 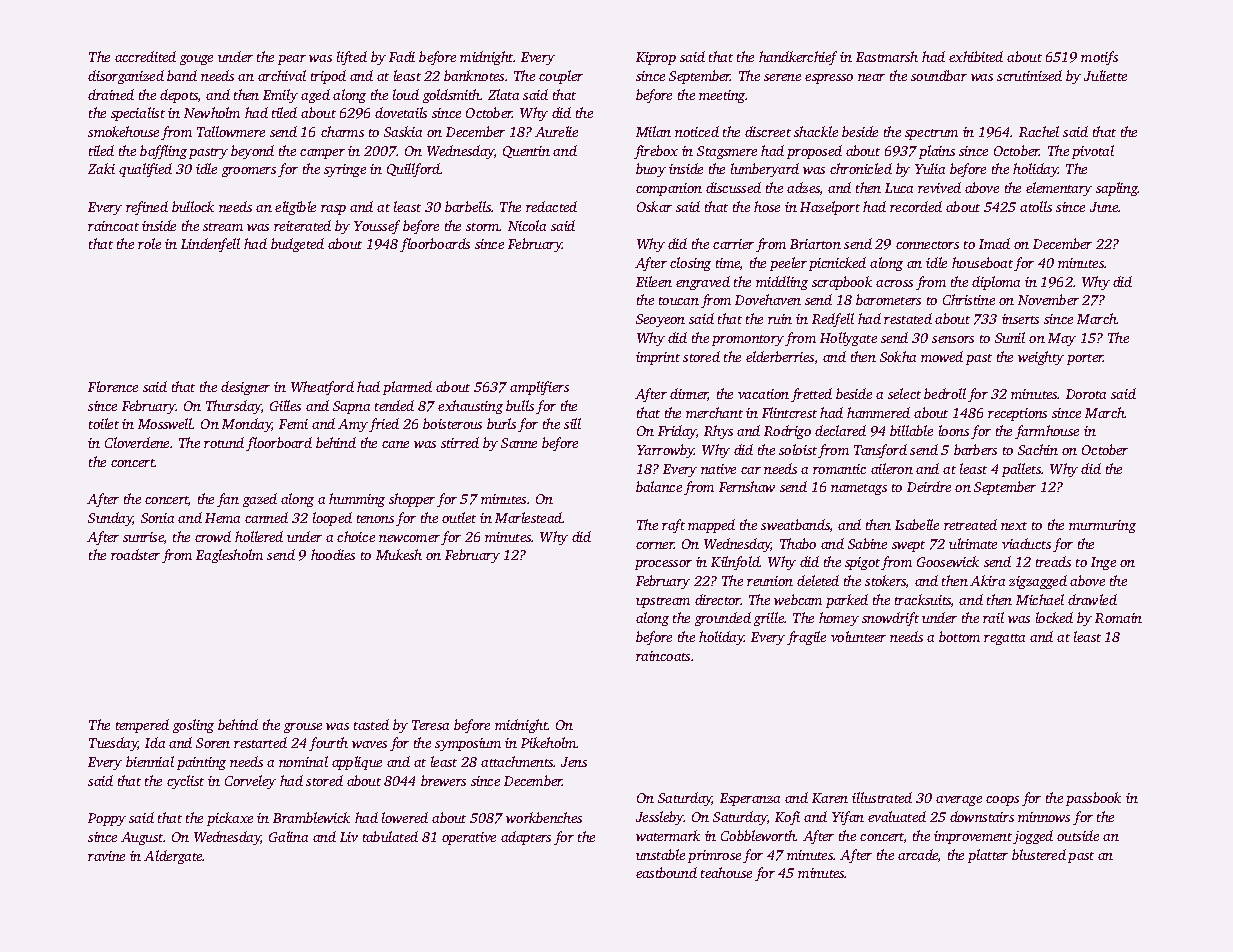 What do you see at coordinates (1002, 801) in the screenshot?
I see `coops` at bounding box center [1002, 801].
